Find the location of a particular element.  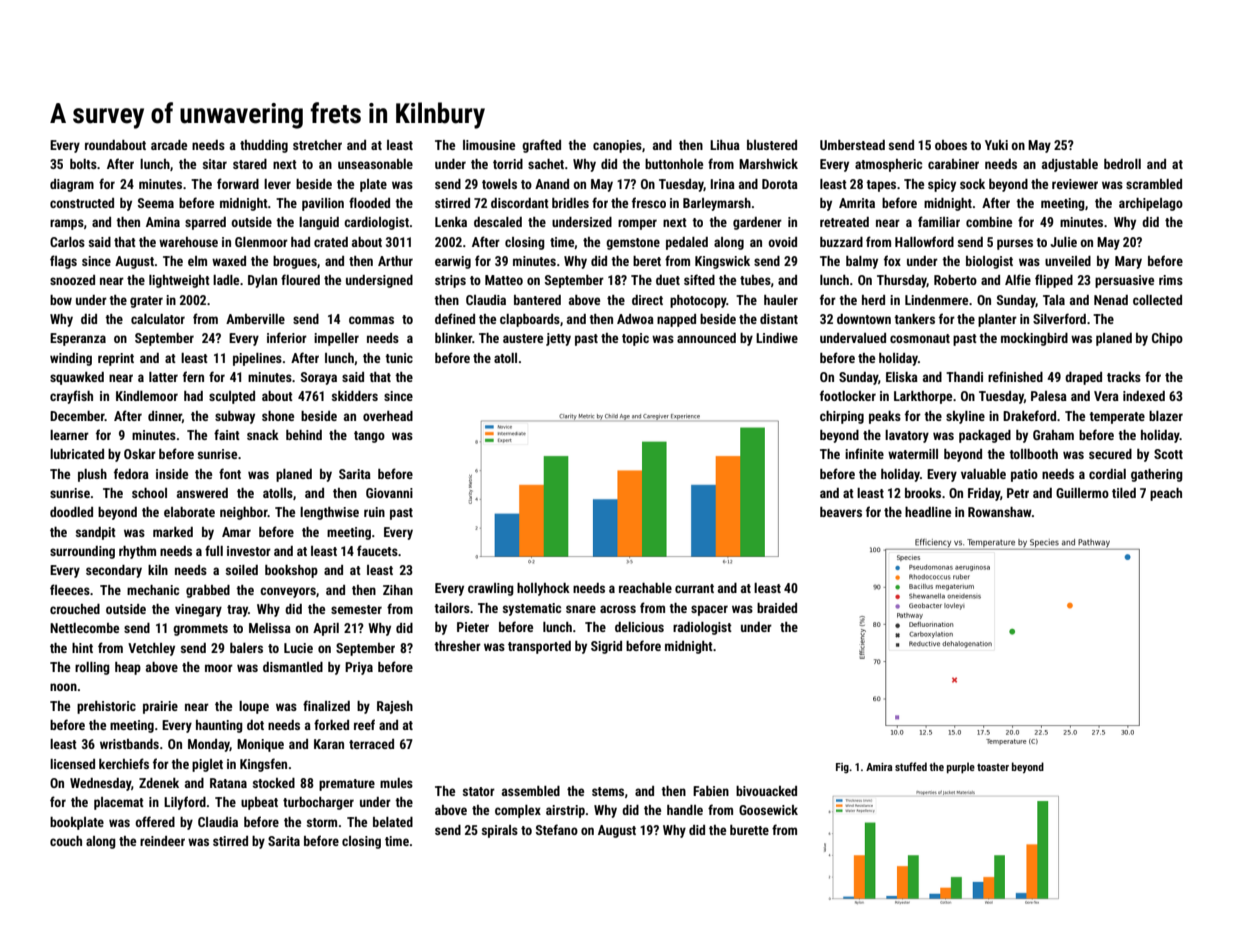

Sigrid is located at coordinates (606, 647).
